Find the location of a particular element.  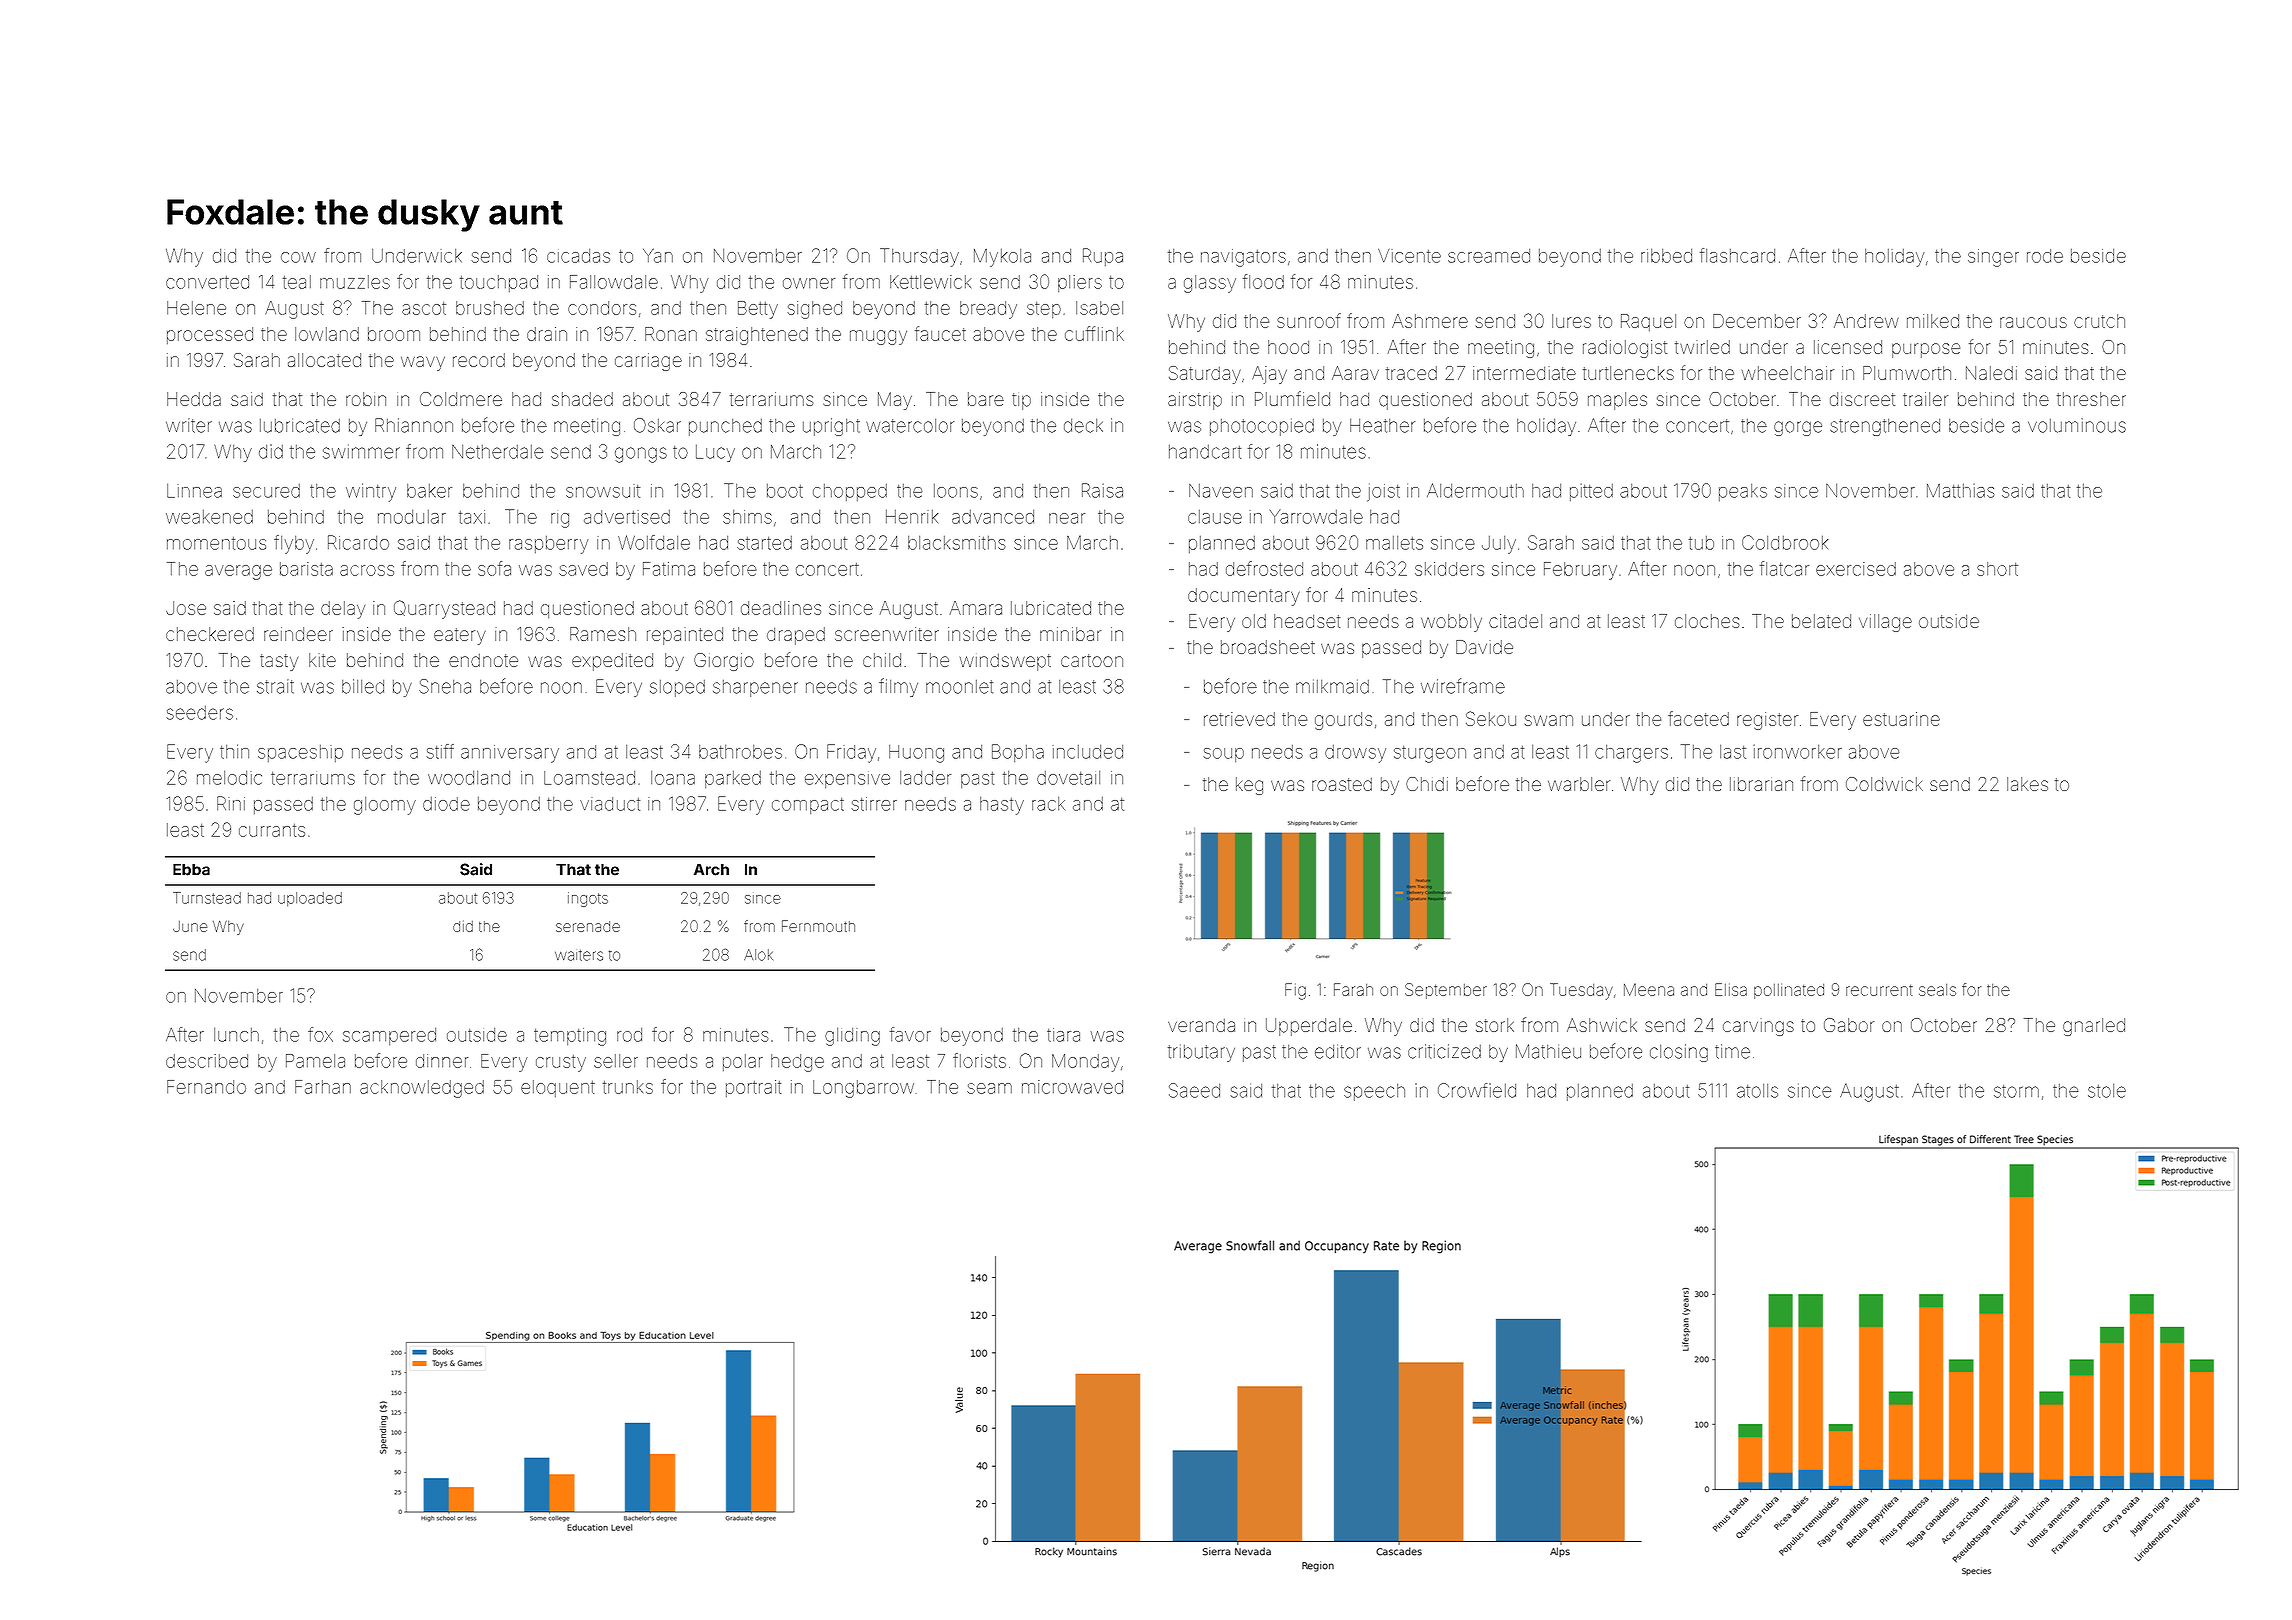

time is located at coordinates (1732, 1051).
